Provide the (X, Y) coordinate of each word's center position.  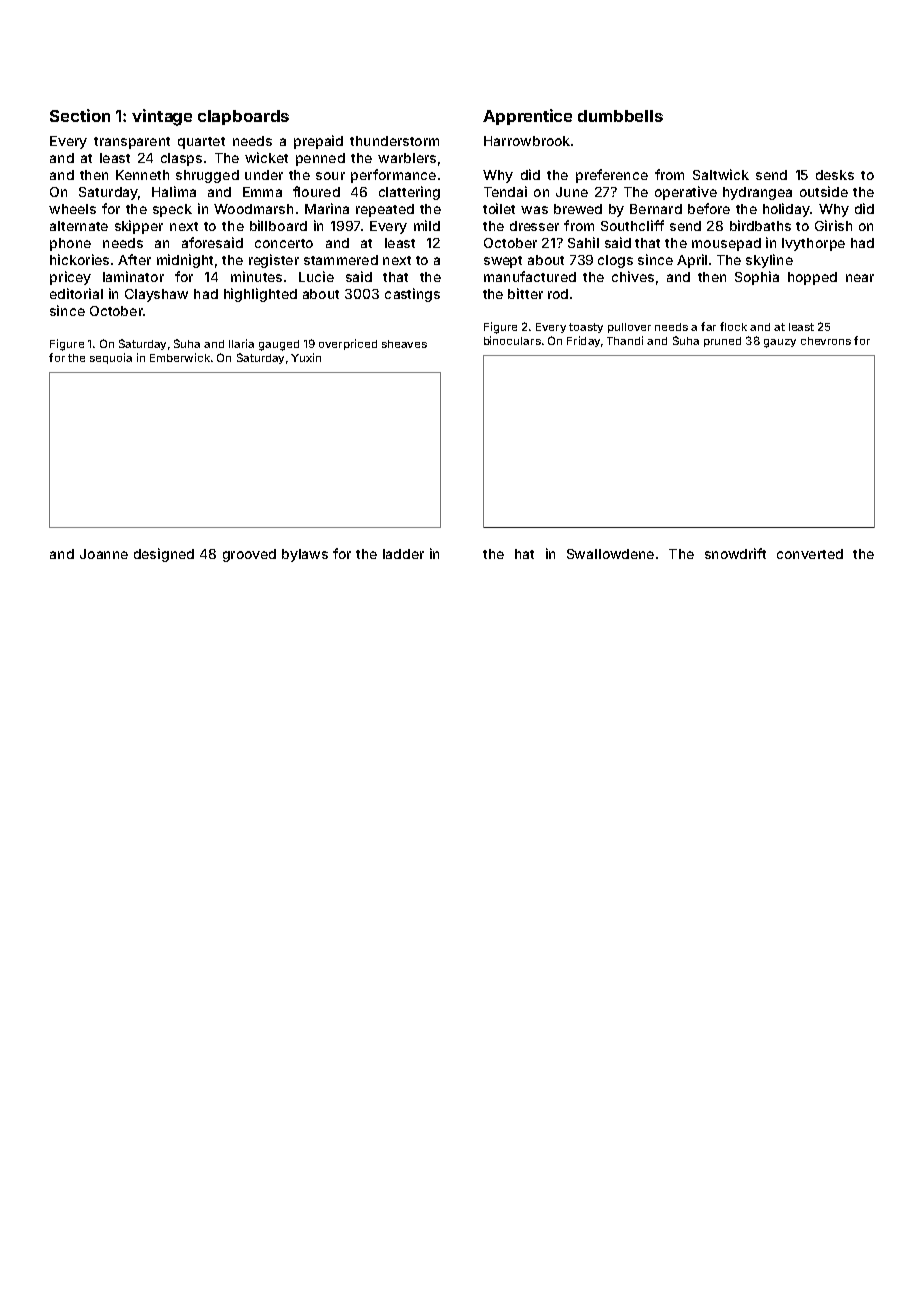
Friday (583, 341)
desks (835, 175)
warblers (407, 158)
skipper (139, 227)
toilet (499, 208)
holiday (786, 210)
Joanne (104, 554)
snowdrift (735, 553)
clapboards (243, 117)
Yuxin (306, 357)
